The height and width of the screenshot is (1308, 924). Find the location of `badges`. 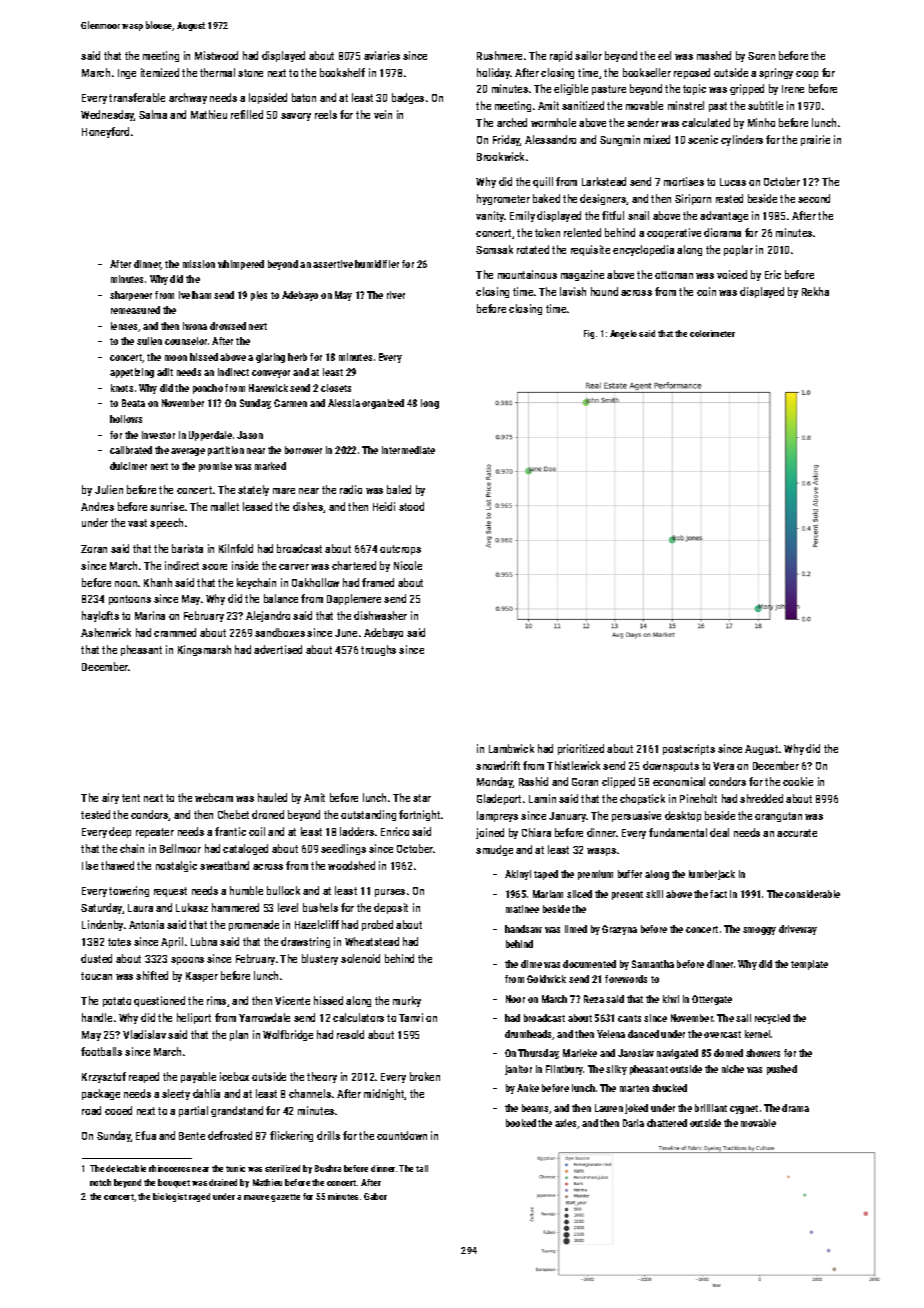

badges is located at coordinates (408, 98).
